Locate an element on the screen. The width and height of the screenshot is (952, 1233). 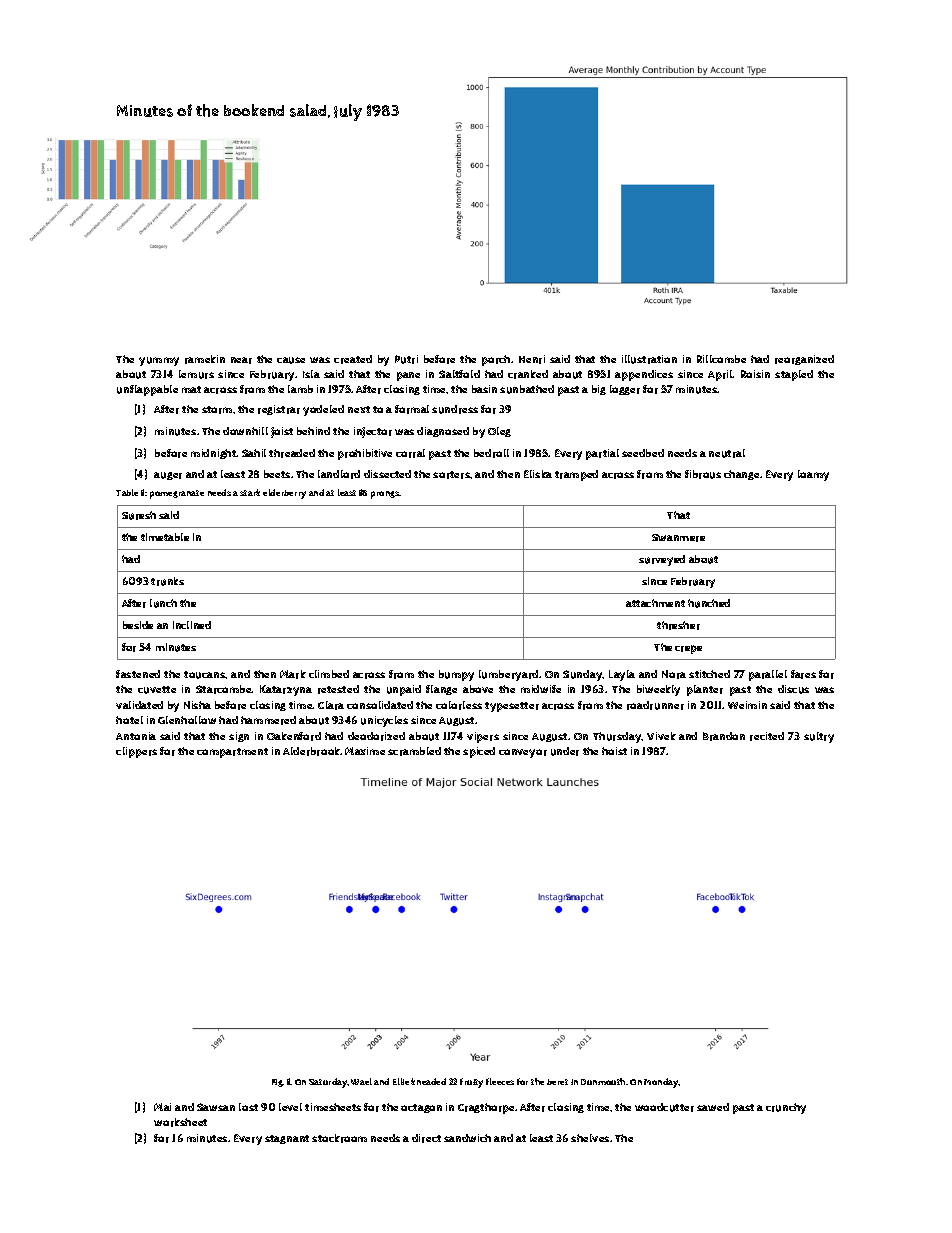
midwife is located at coordinates (541, 689).
